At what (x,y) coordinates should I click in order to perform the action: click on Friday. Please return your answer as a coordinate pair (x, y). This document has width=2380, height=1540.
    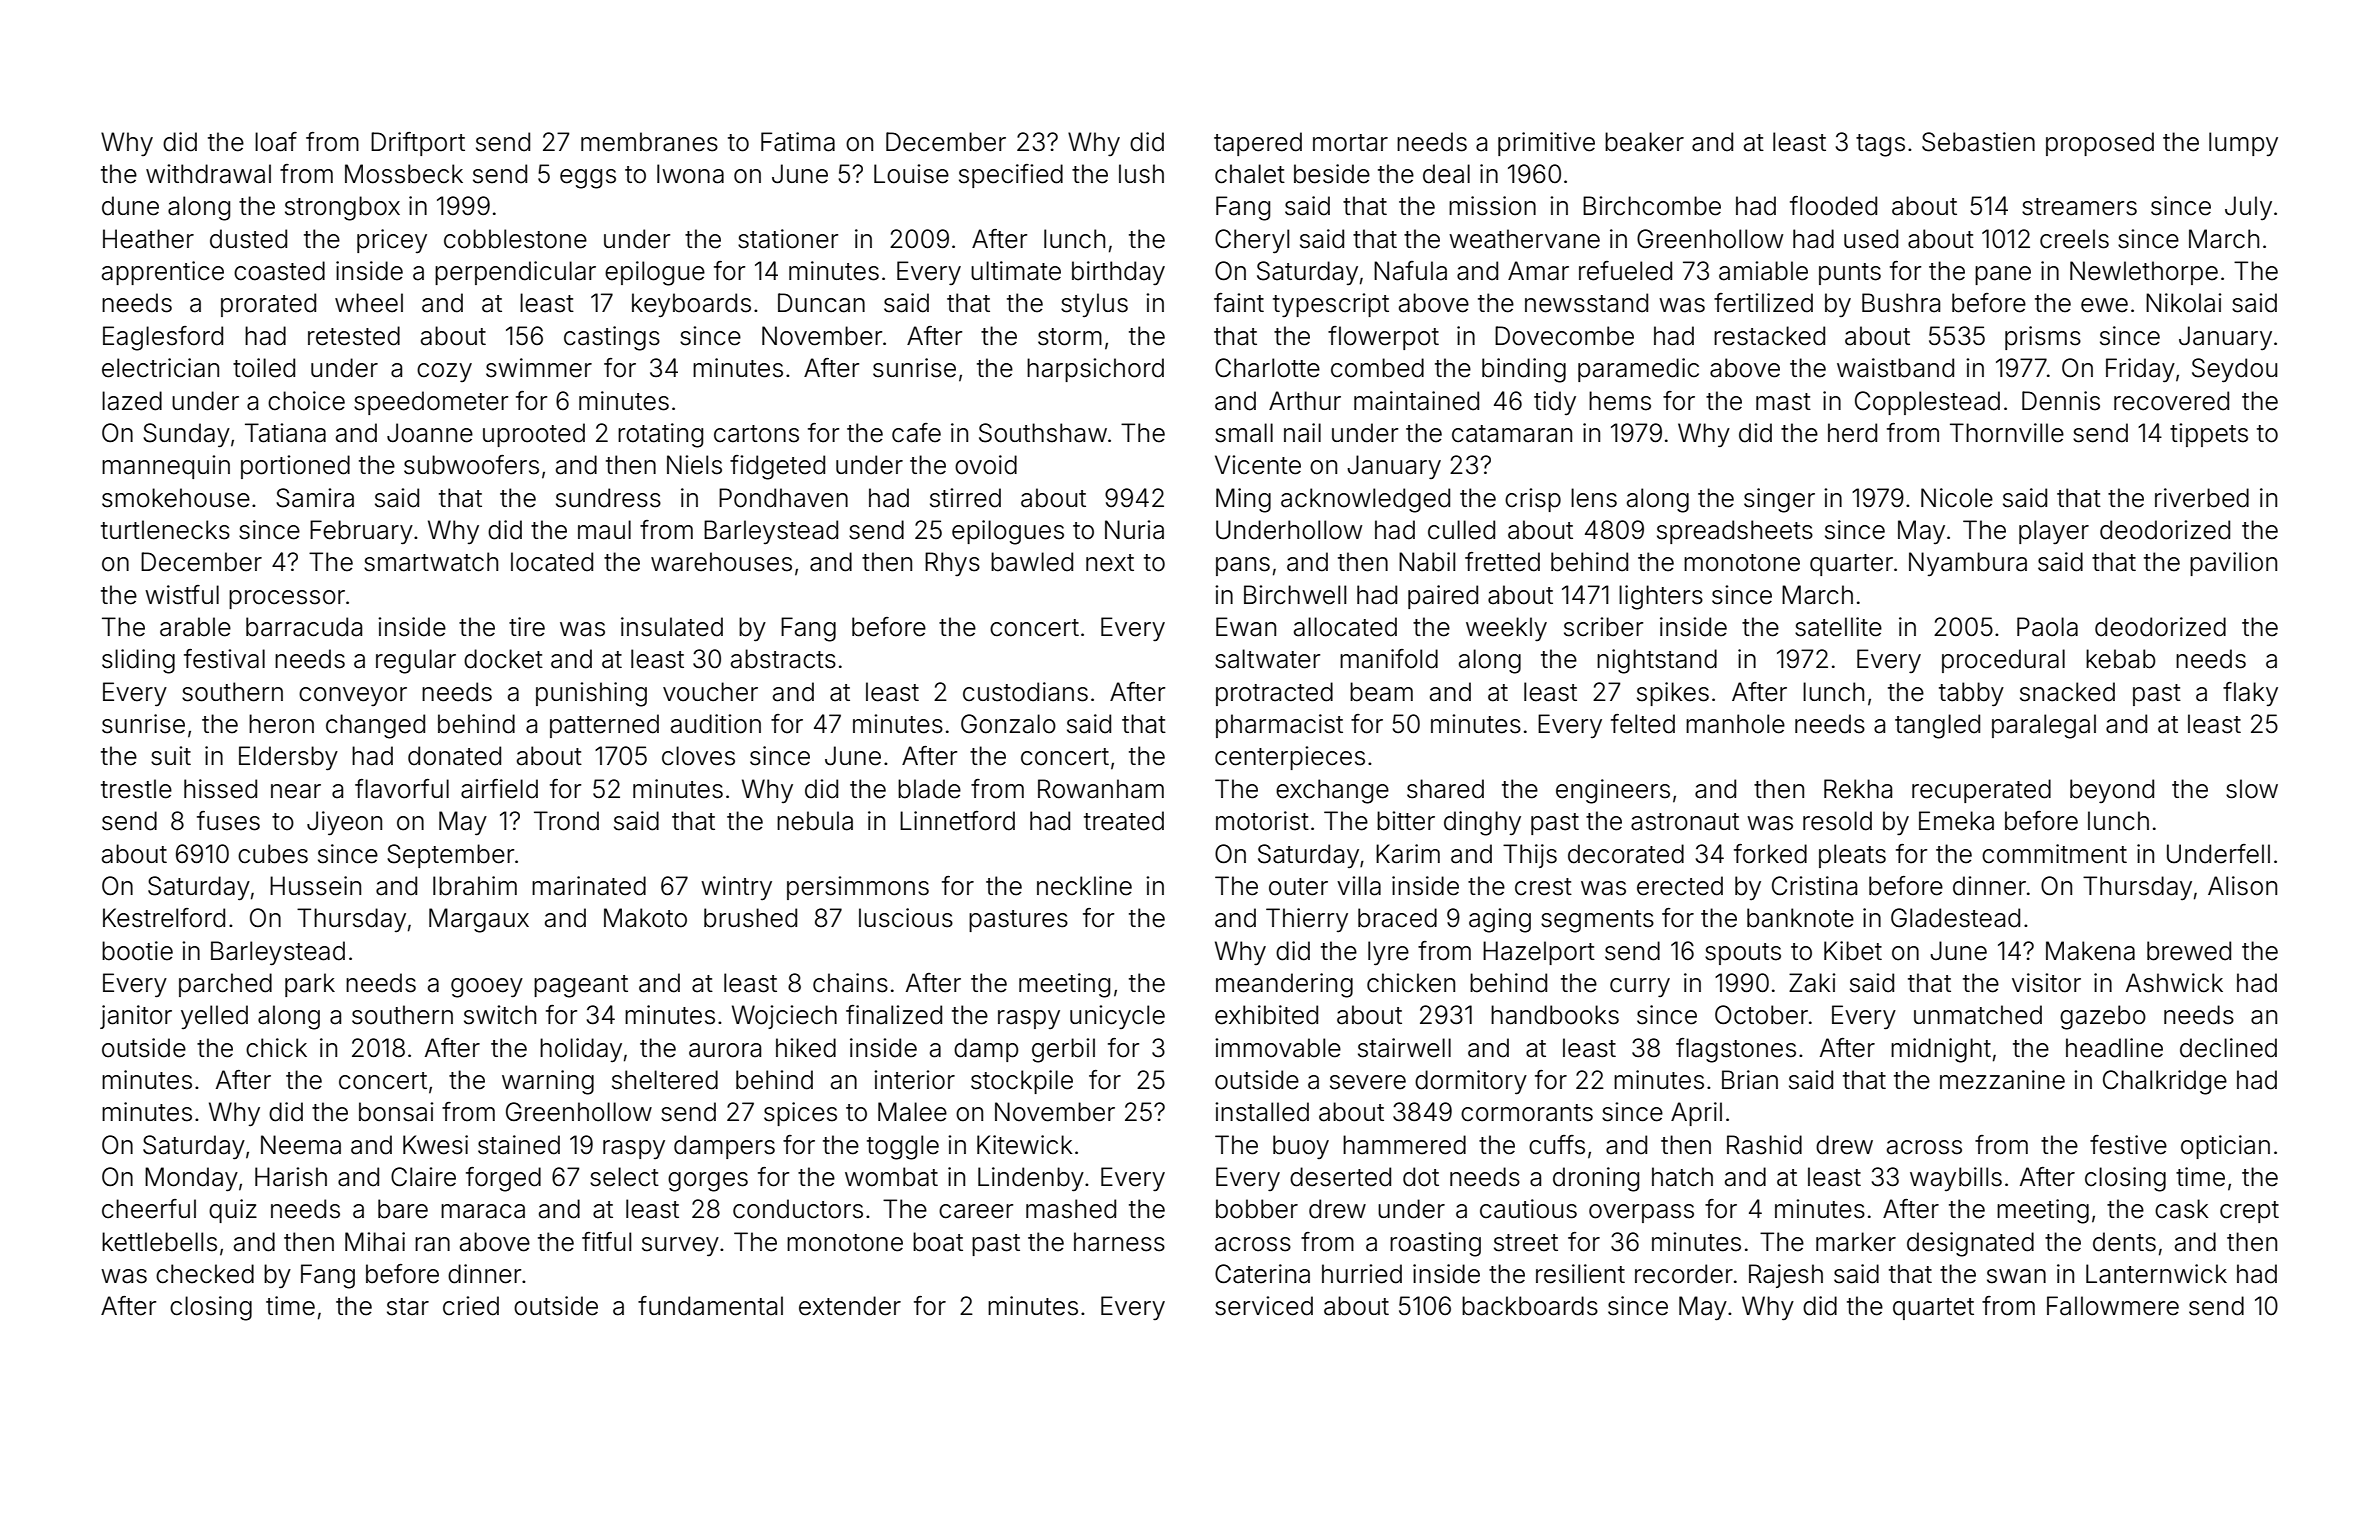
    Looking at the image, I should click on (2140, 370).
